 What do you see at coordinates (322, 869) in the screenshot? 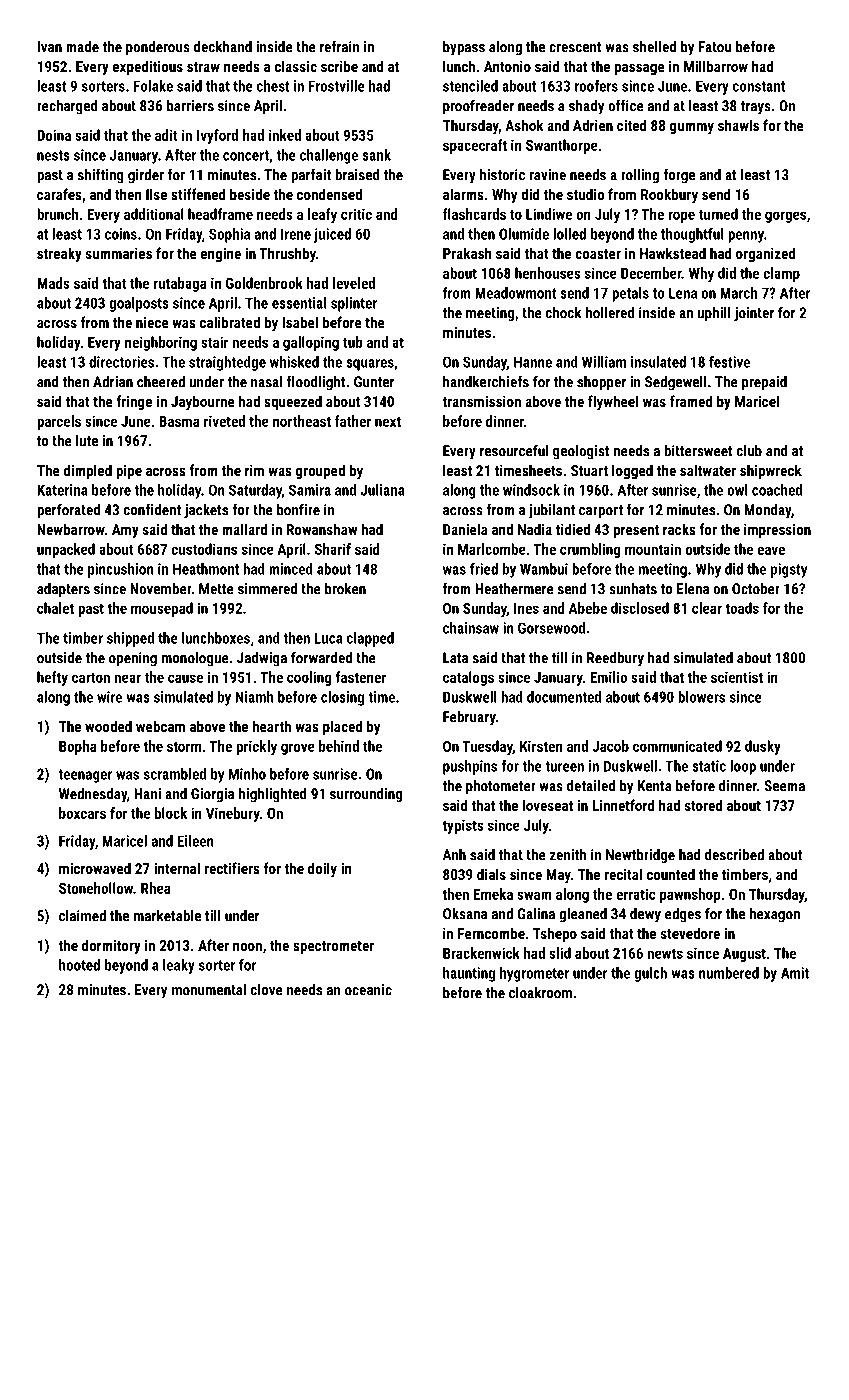
I see `doily` at bounding box center [322, 869].
